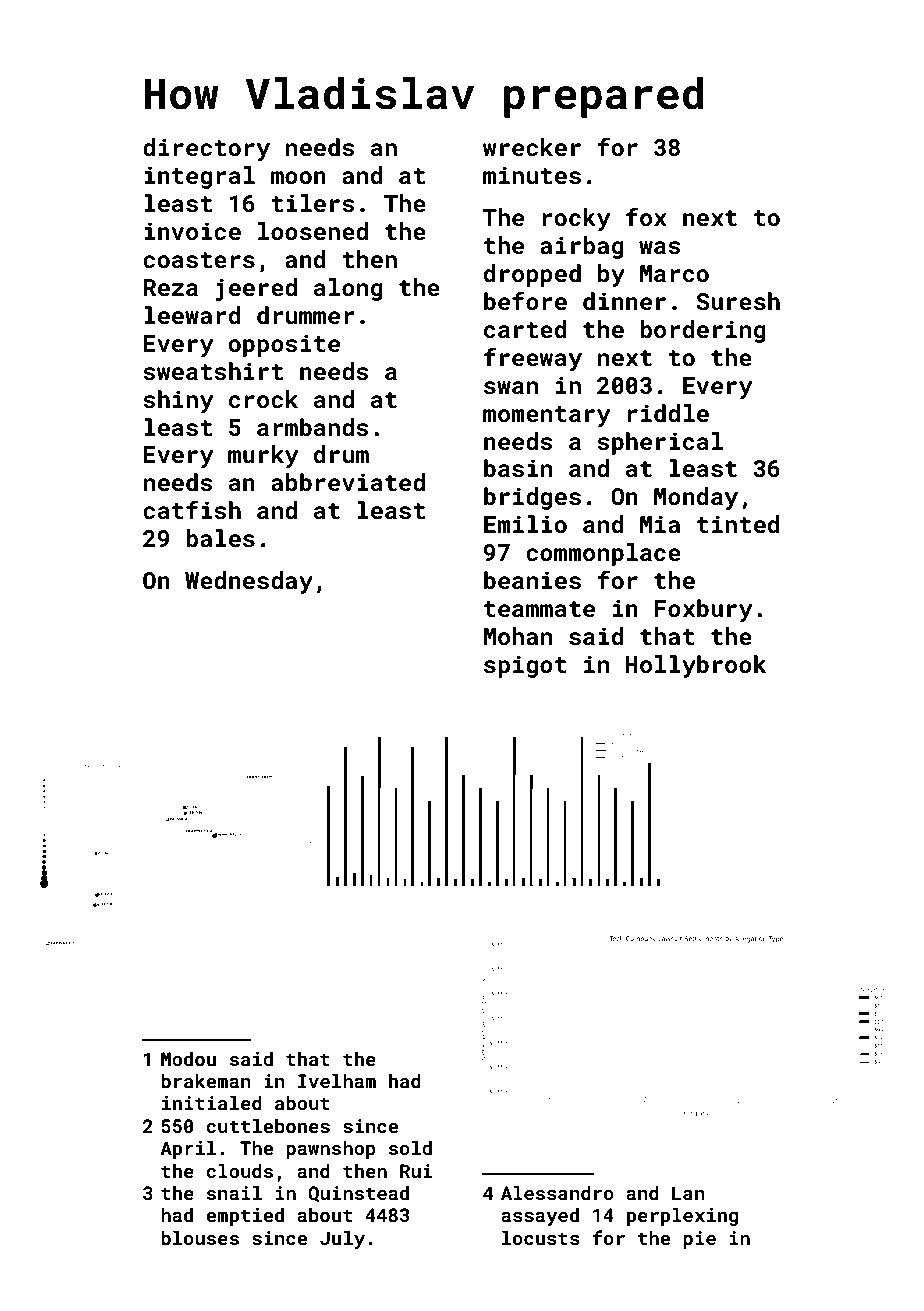  What do you see at coordinates (220, 538) in the screenshot?
I see `bales` at bounding box center [220, 538].
